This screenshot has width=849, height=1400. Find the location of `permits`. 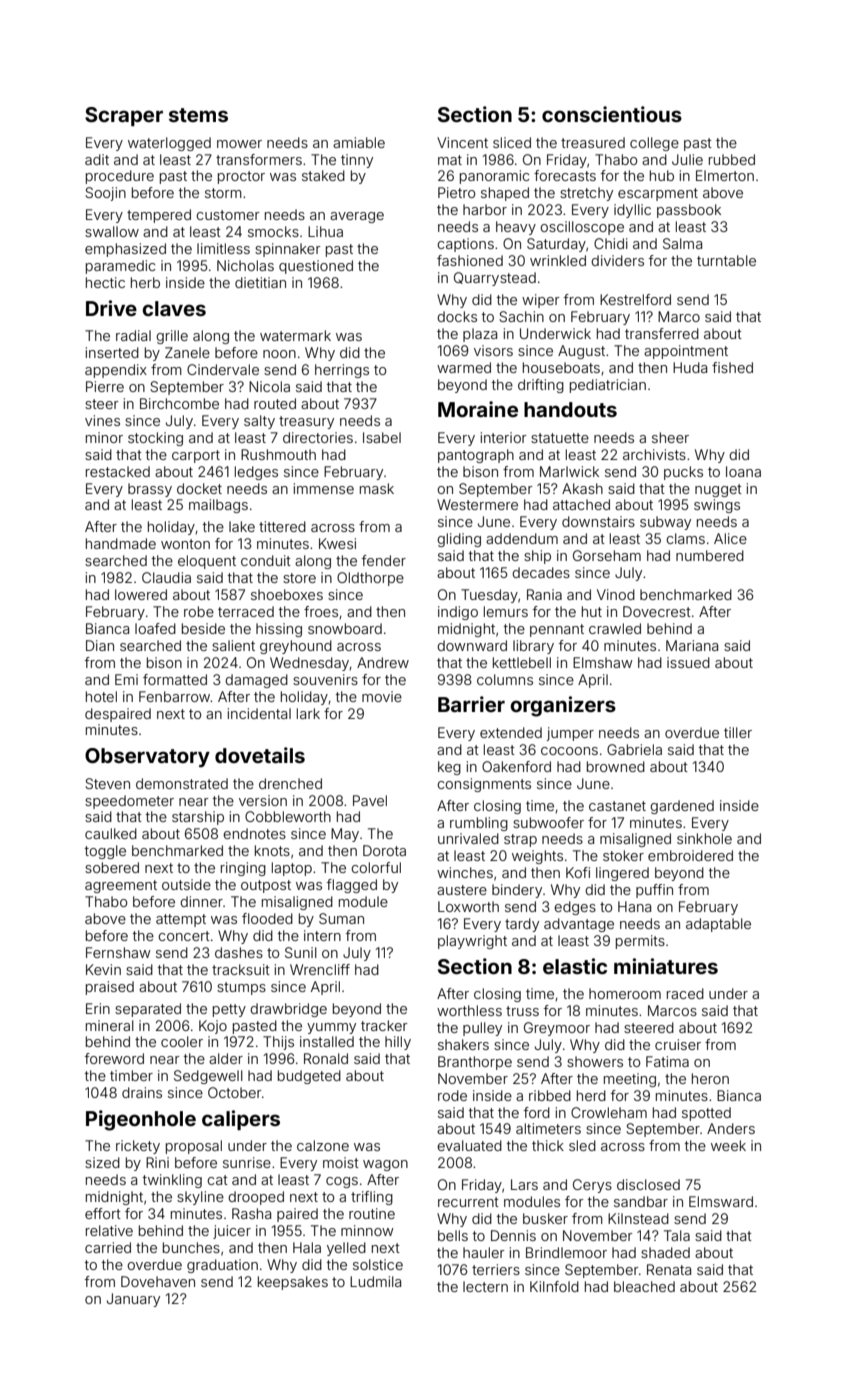

permits is located at coordinates (640, 942).
